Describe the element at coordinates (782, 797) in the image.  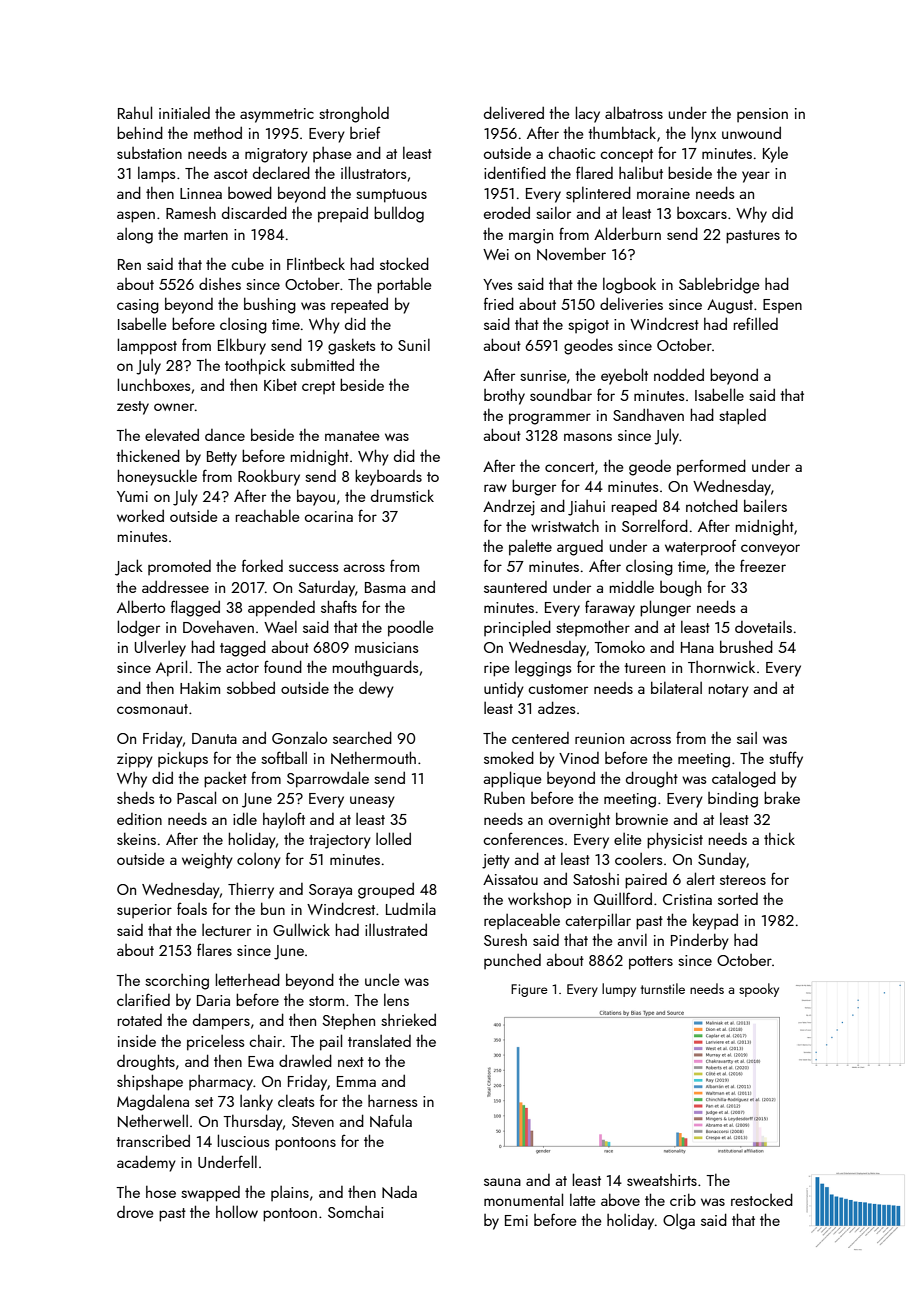
I see `brake` at that location.
